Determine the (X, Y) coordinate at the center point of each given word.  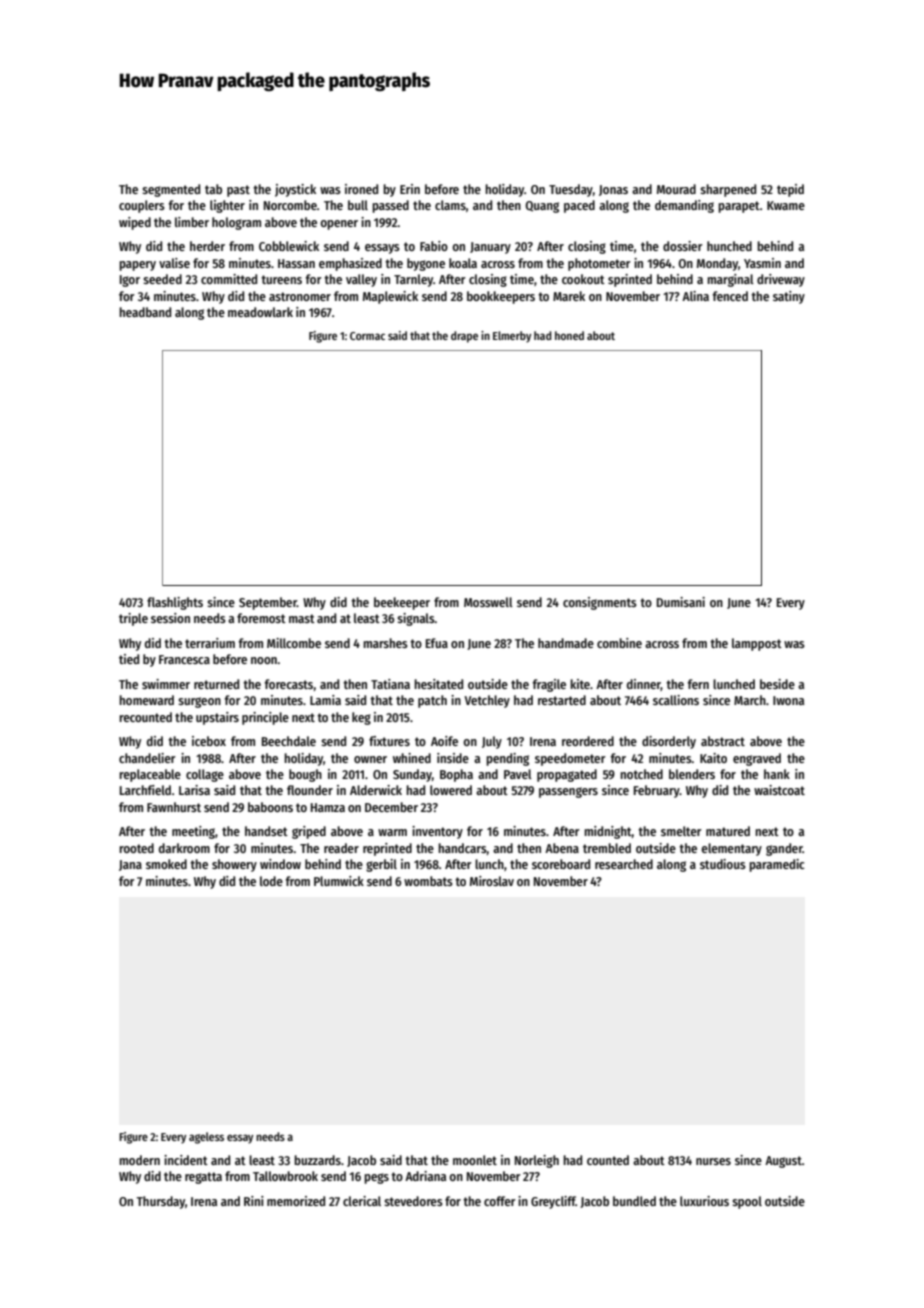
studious (723, 864)
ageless (206, 1138)
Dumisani (681, 602)
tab (213, 189)
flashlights (175, 603)
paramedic (776, 865)
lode (271, 881)
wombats (428, 881)
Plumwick (339, 881)
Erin (410, 189)
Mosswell (488, 602)
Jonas (613, 190)
